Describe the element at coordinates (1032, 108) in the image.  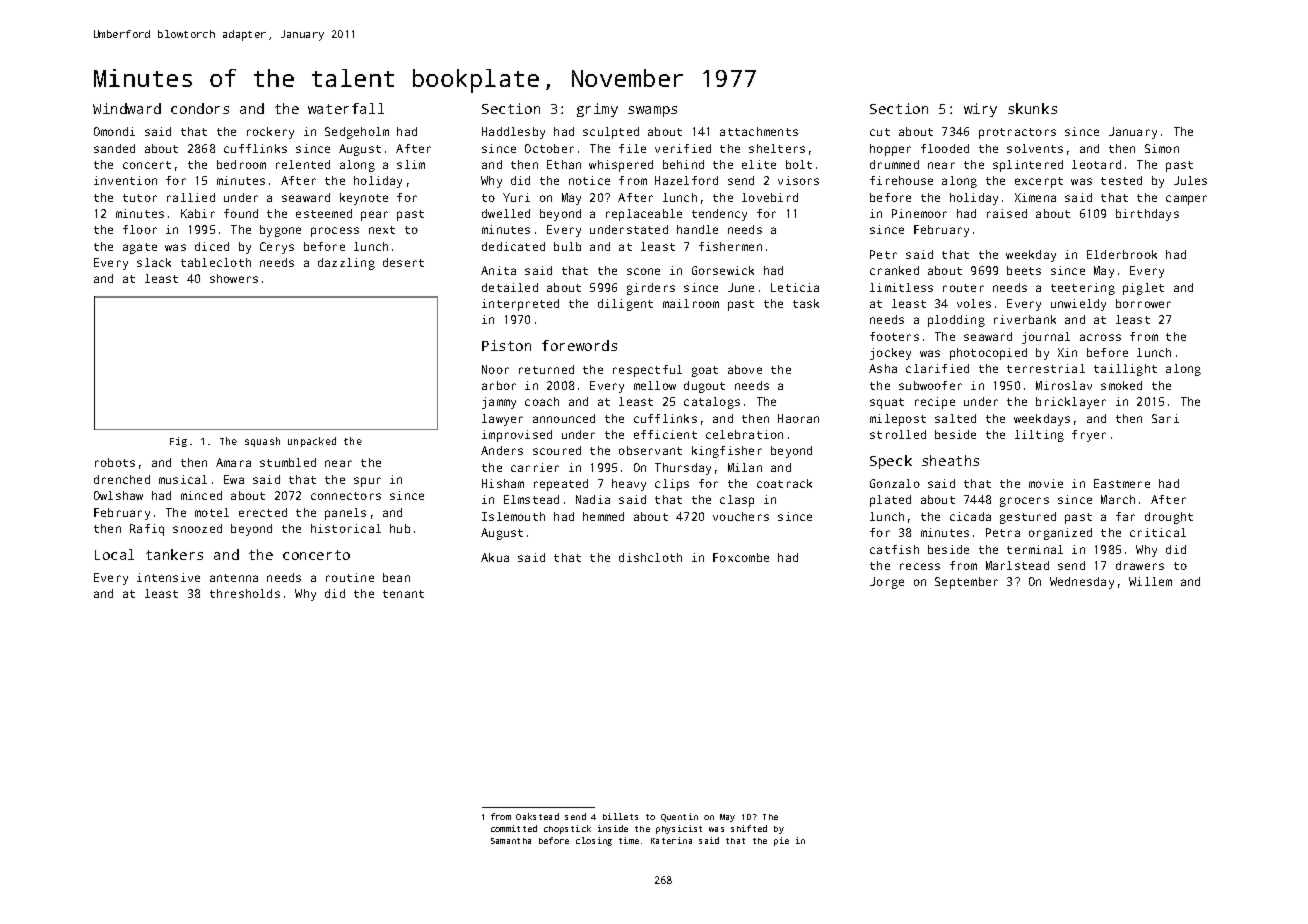
I see `skunks` at that location.
